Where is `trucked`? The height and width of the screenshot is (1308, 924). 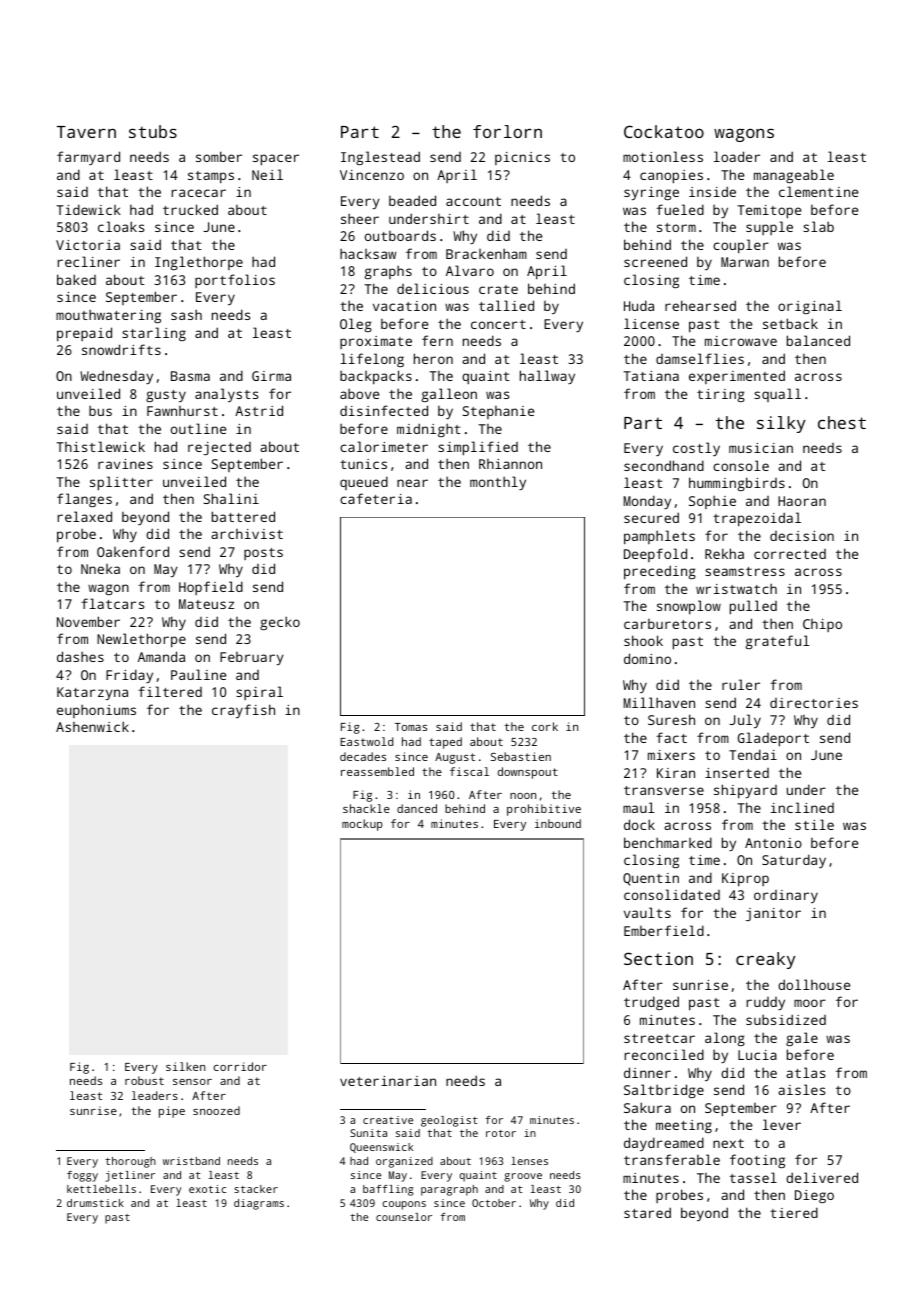 trucked is located at coordinates (190, 209).
